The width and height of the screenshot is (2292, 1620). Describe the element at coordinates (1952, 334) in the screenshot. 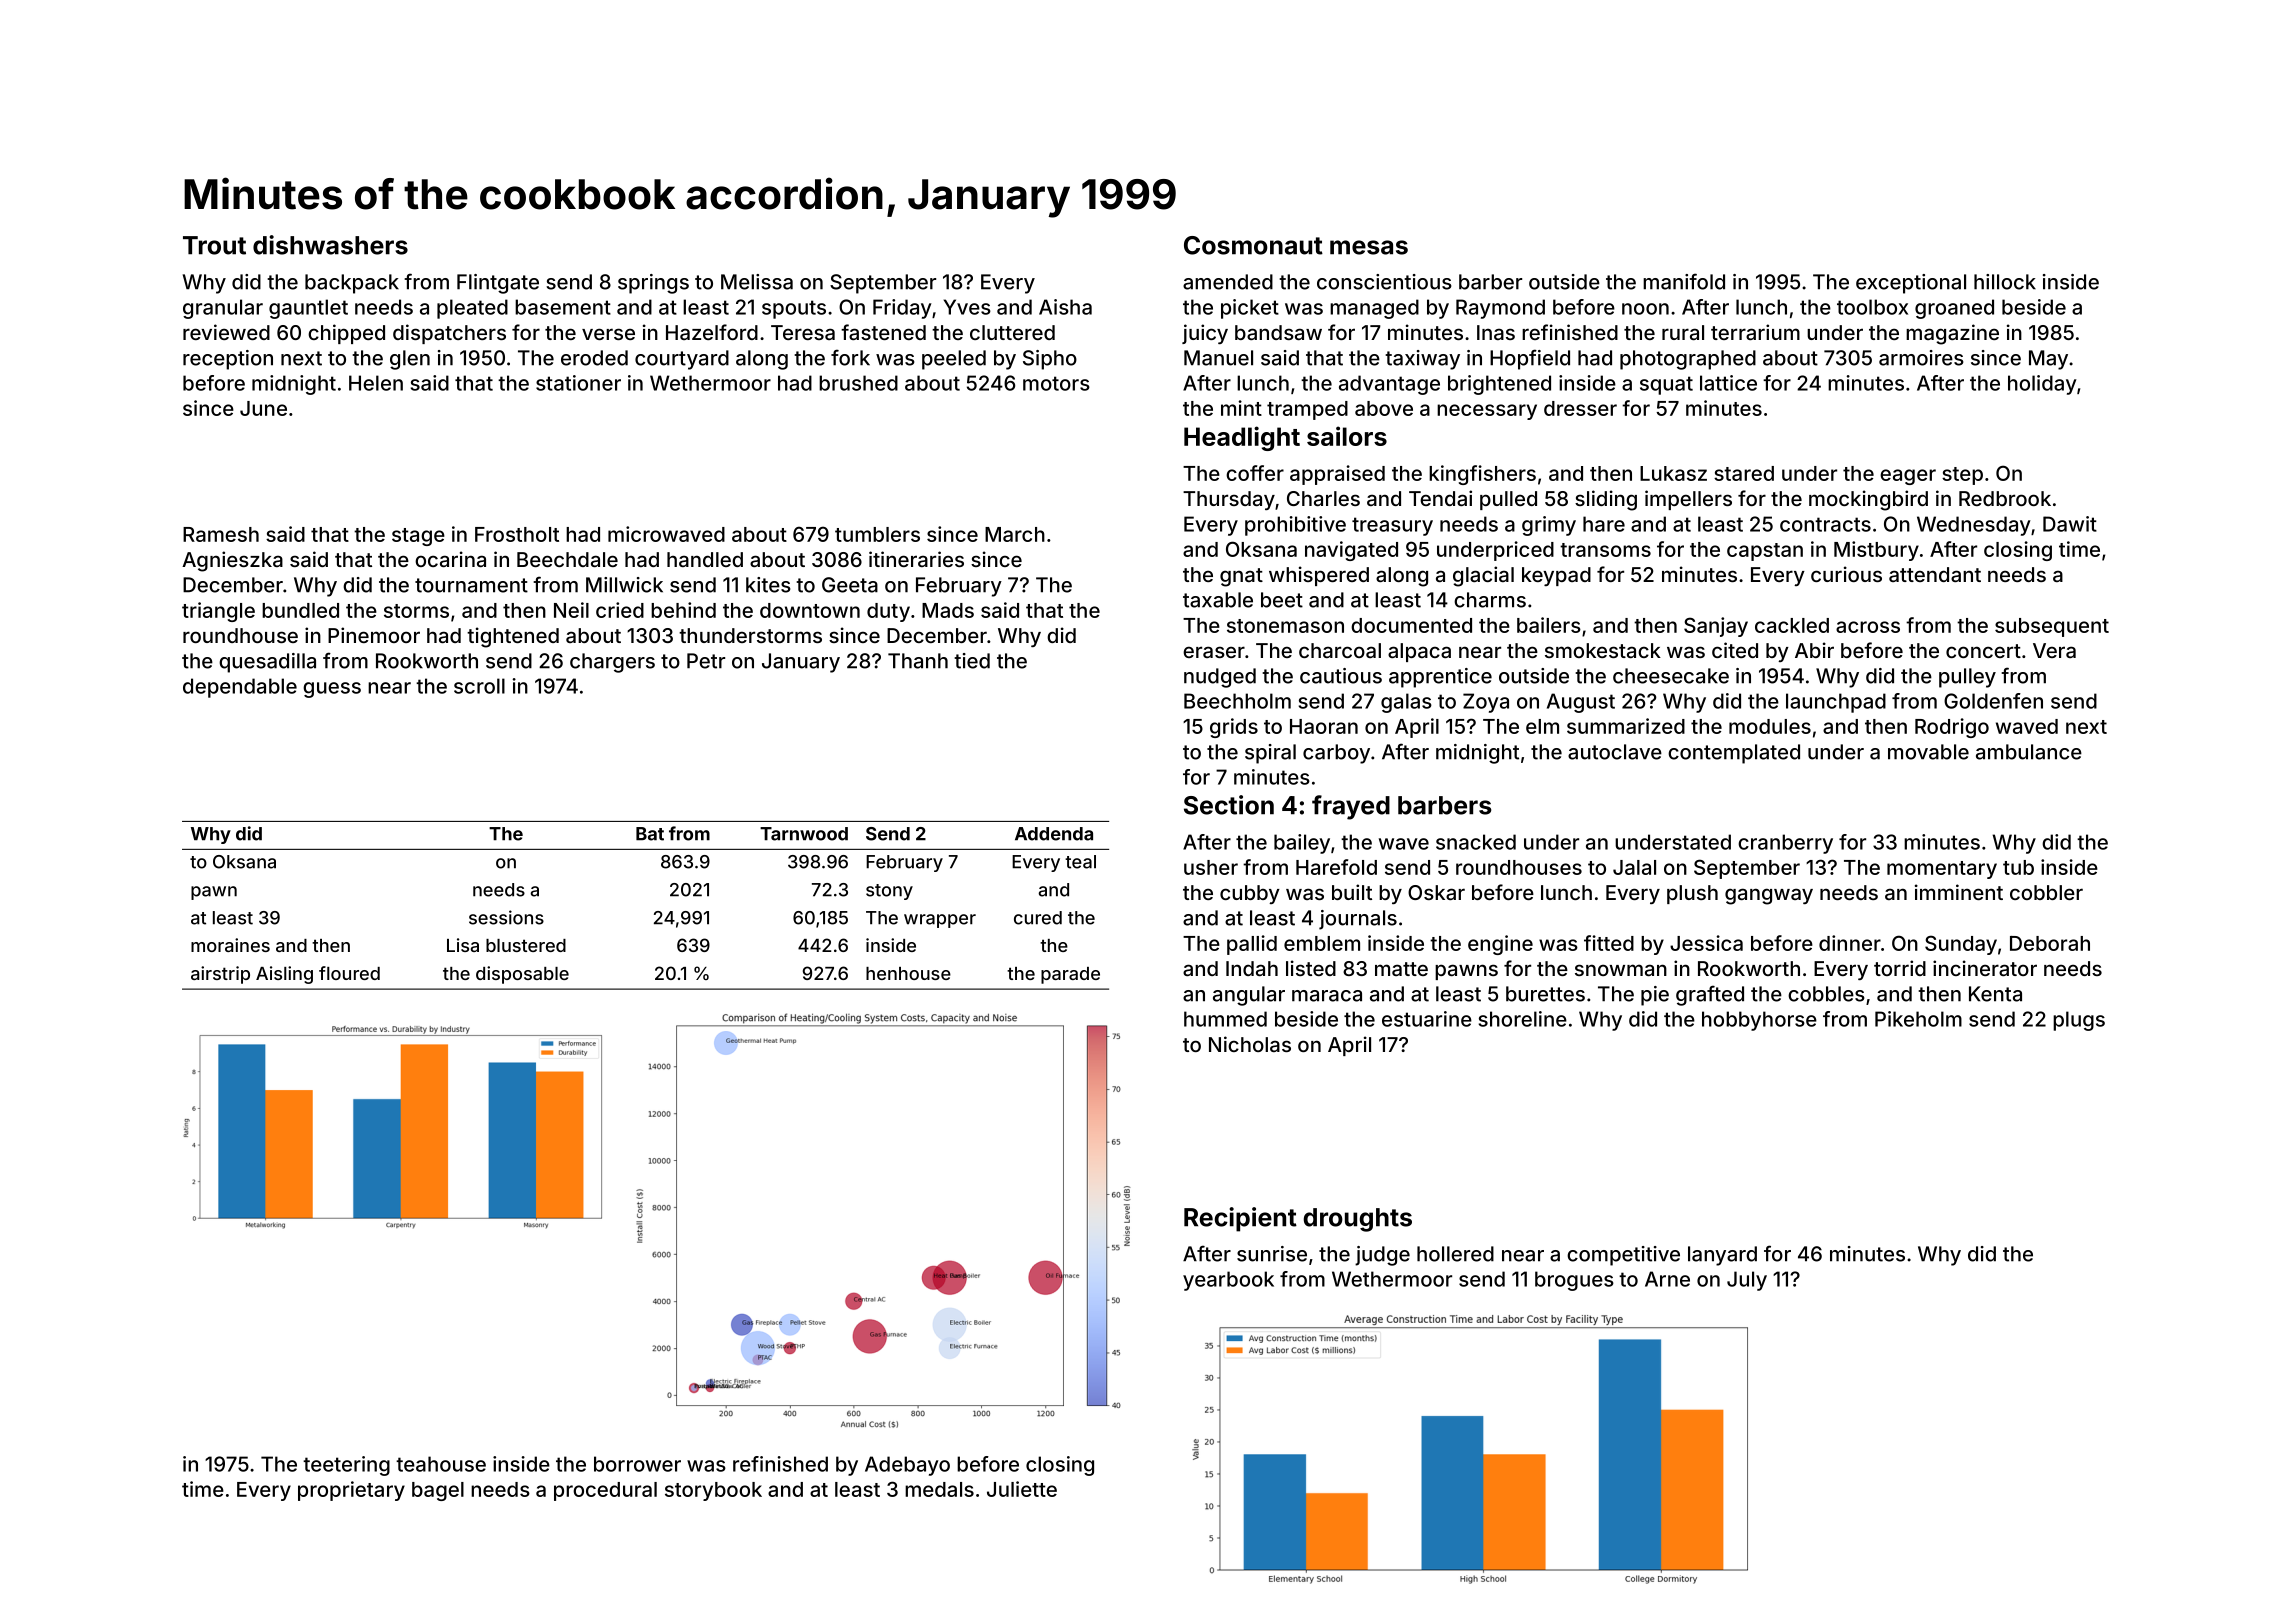

I see `magazine` at that location.
